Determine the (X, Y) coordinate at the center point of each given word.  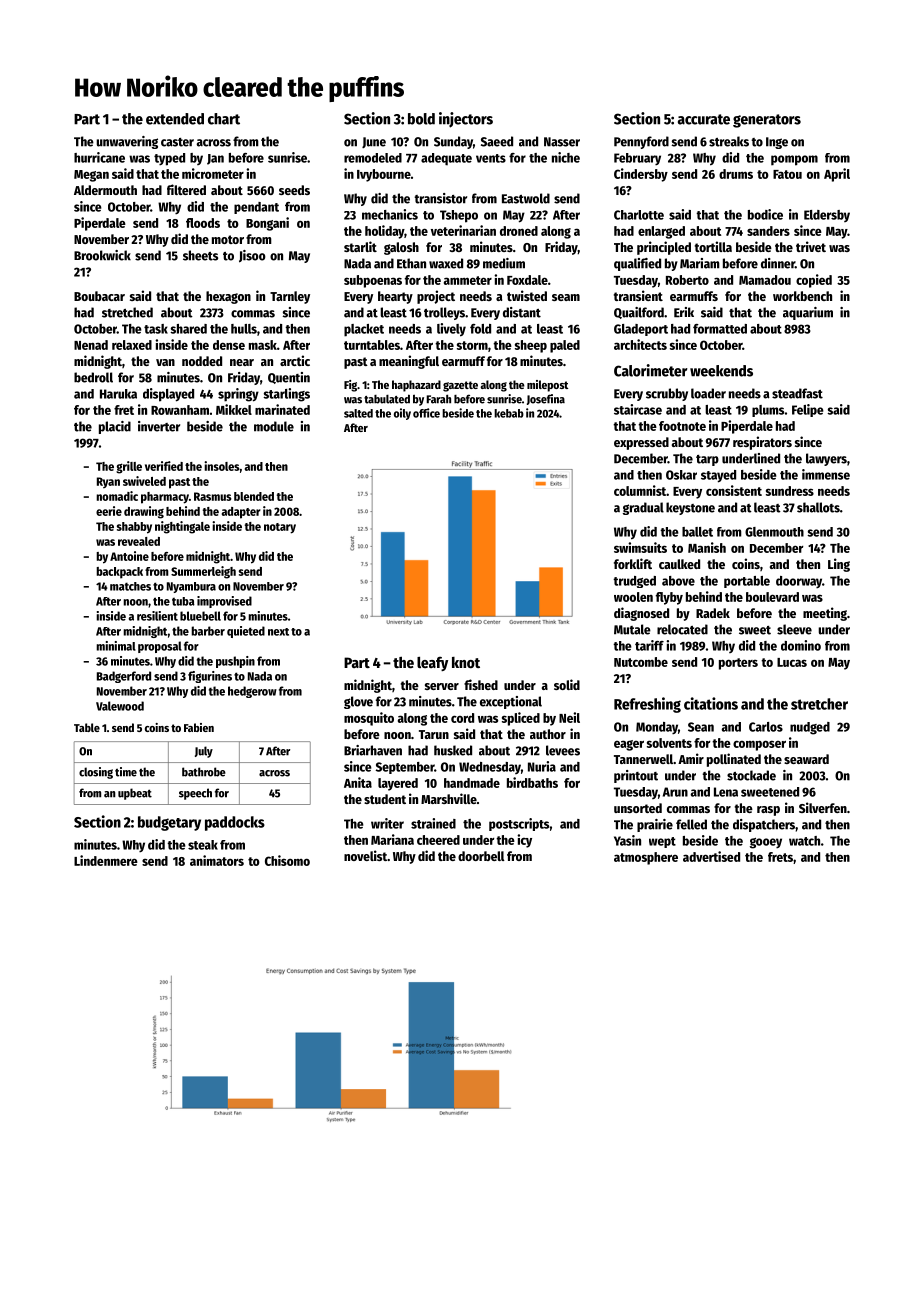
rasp (768, 811)
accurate (704, 119)
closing (96, 773)
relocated (682, 629)
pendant (256, 208)
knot (466, 662)
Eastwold (526, 198)
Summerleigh (203, 572)
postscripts (519, 824)
